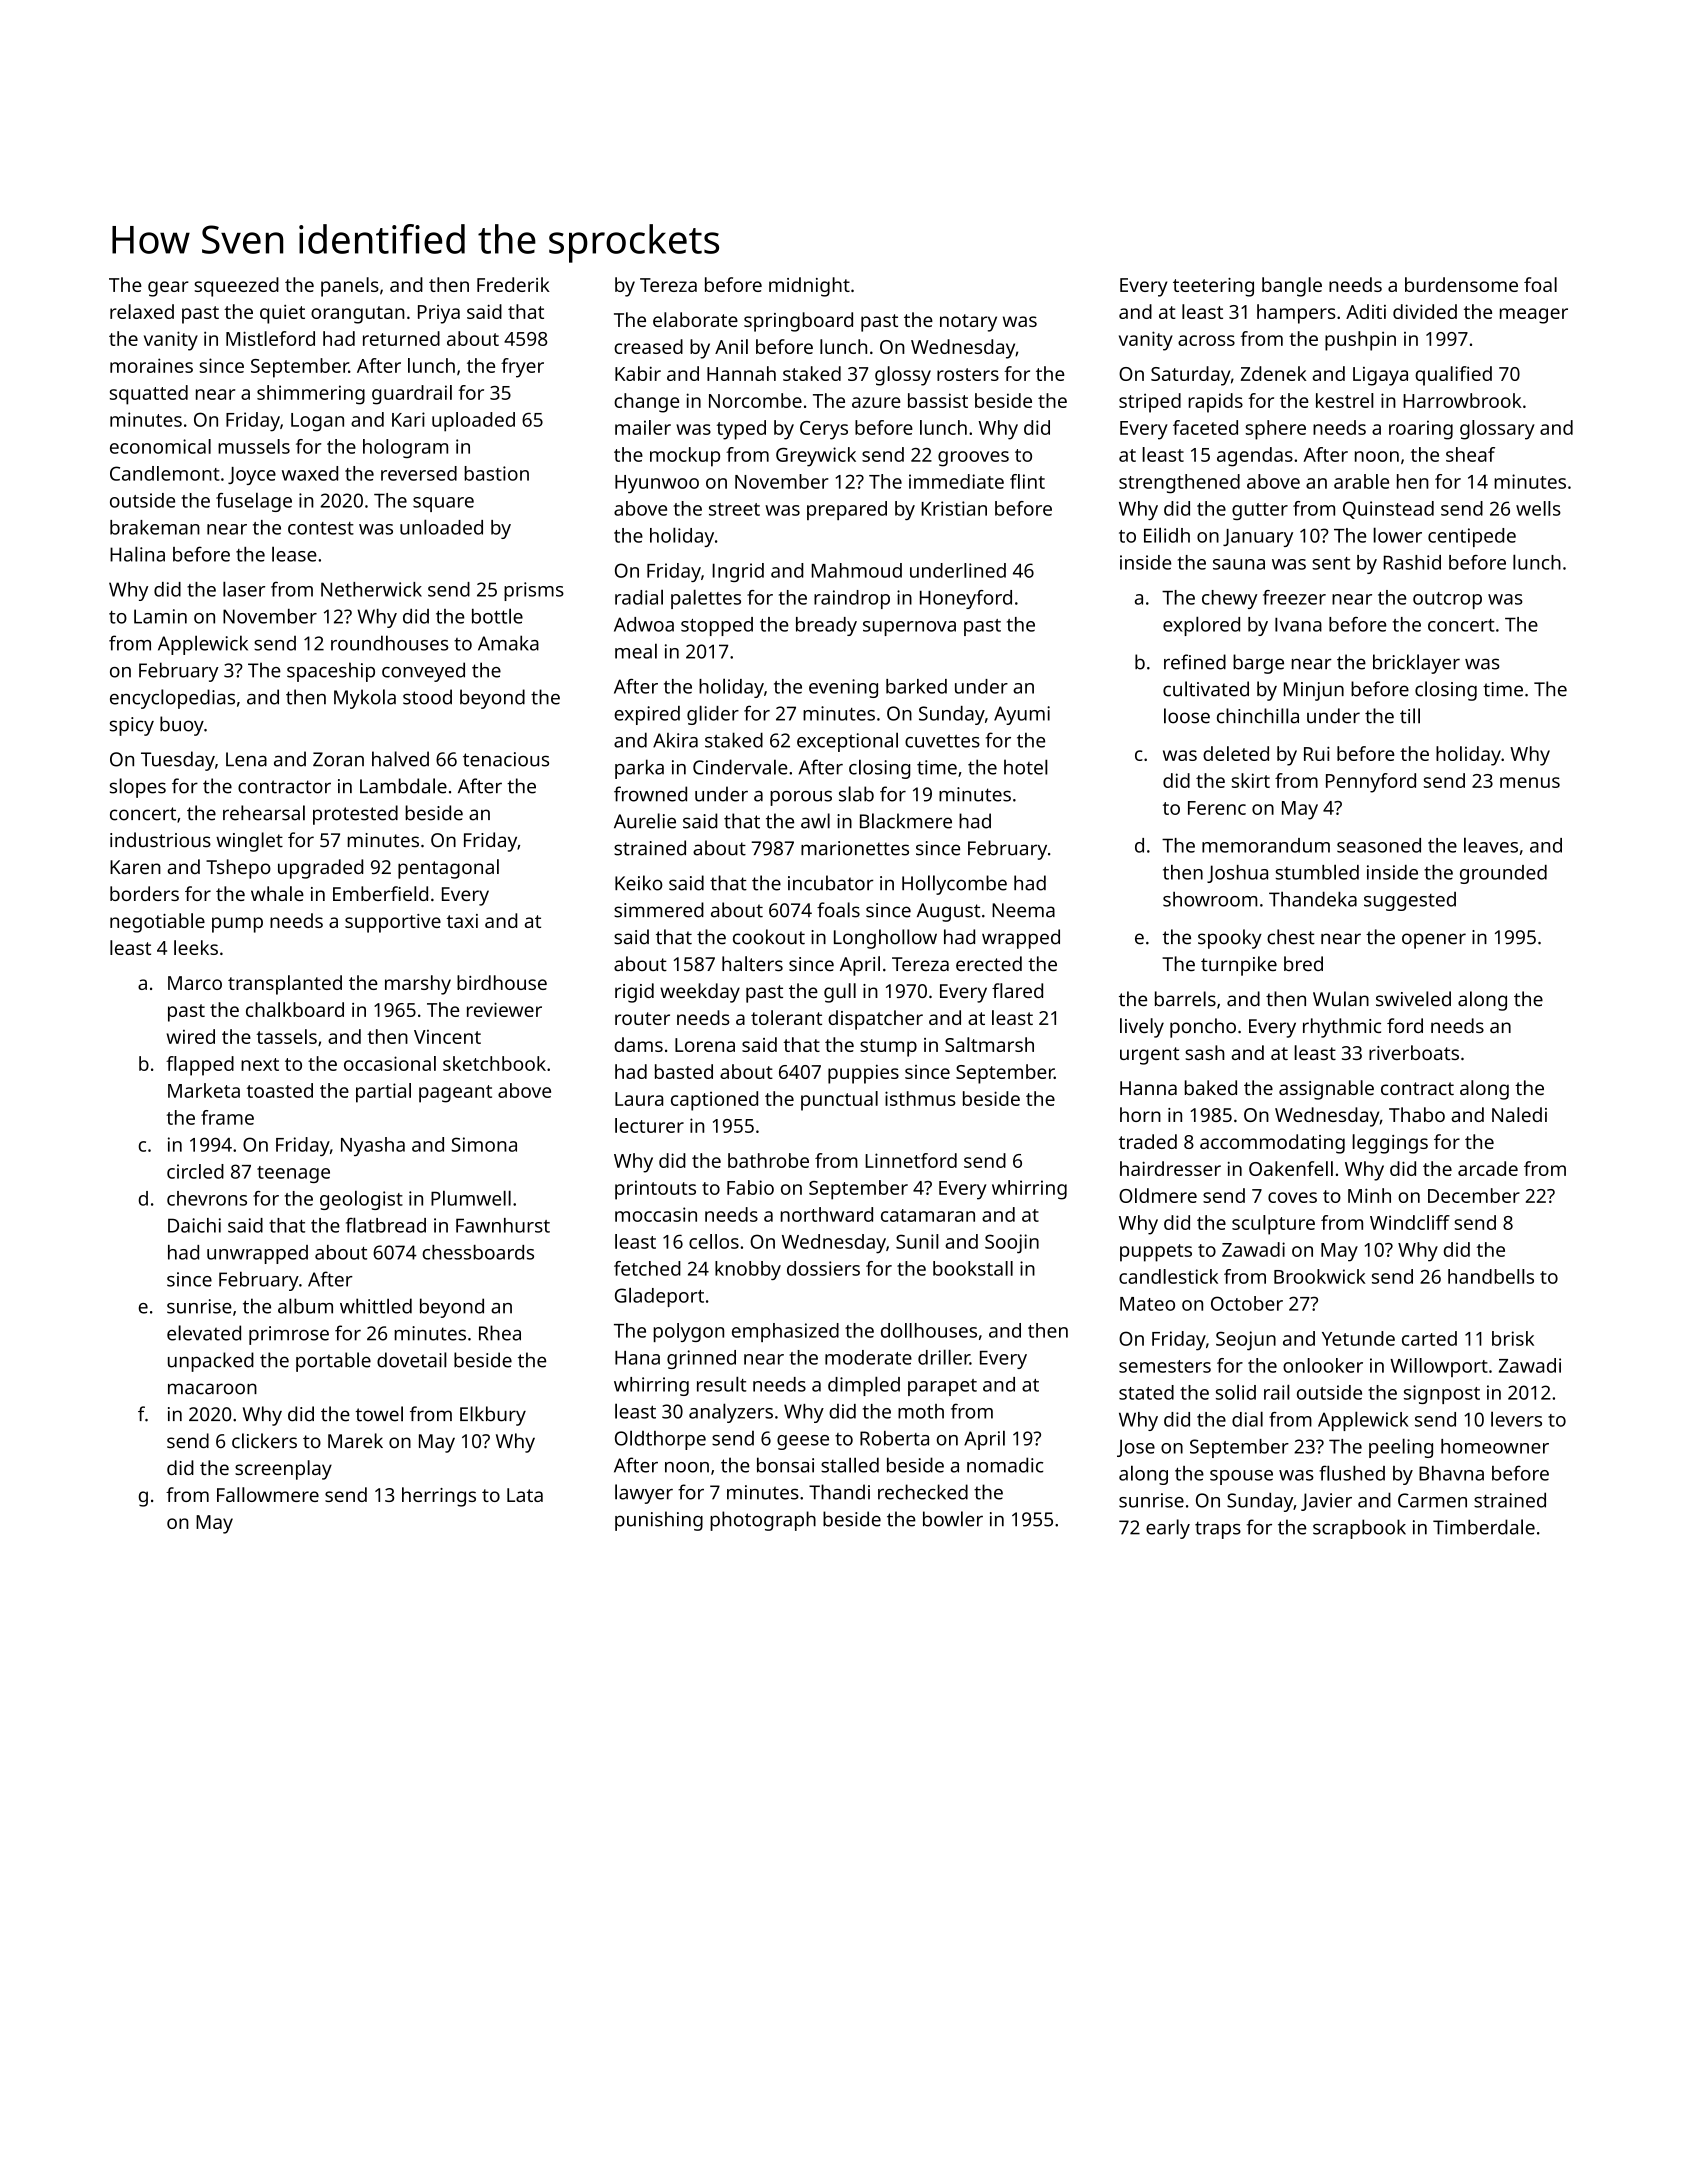 Image resolution: width=1683 pixels, height=2178 pixels. What do you see at coordinates (1239, 966) in the screenshot?
I see `turnpike` at bounding box center [1239, 966].
